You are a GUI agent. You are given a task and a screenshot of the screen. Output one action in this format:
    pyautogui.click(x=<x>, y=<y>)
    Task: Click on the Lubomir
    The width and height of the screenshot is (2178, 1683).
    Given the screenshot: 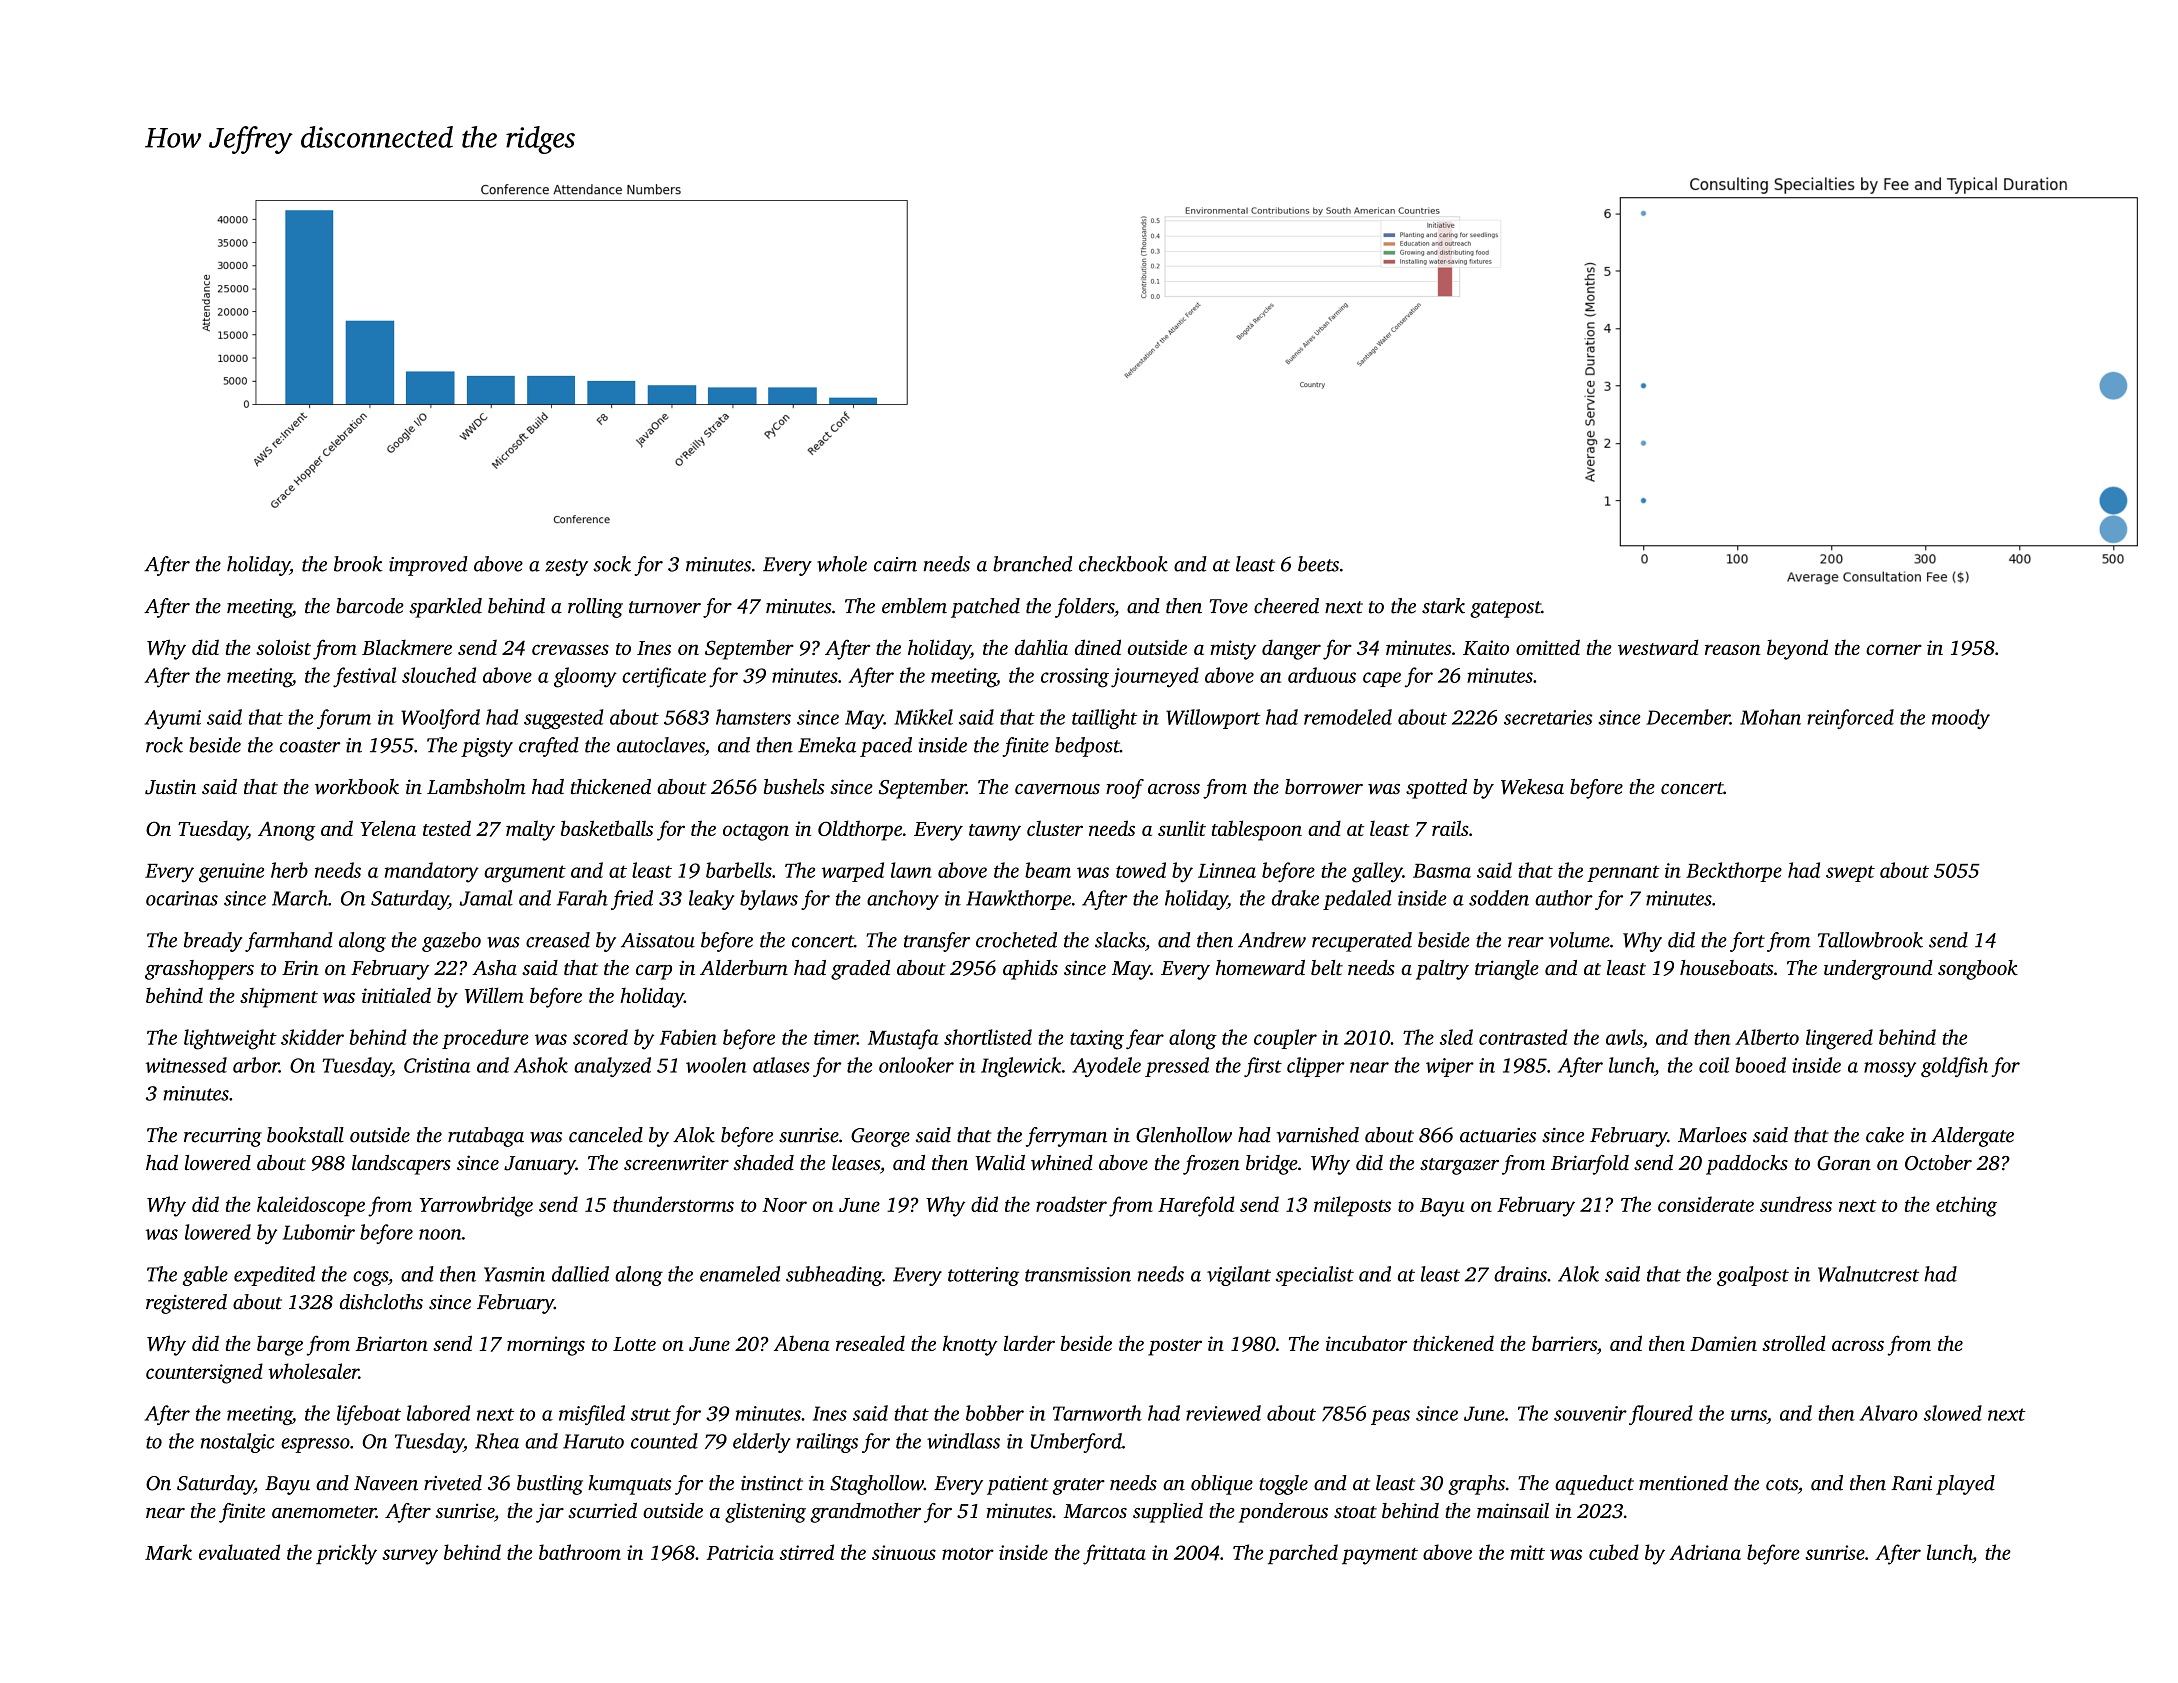 What is the action you would take?
    pyautogui.click(x=319, y=1232)
